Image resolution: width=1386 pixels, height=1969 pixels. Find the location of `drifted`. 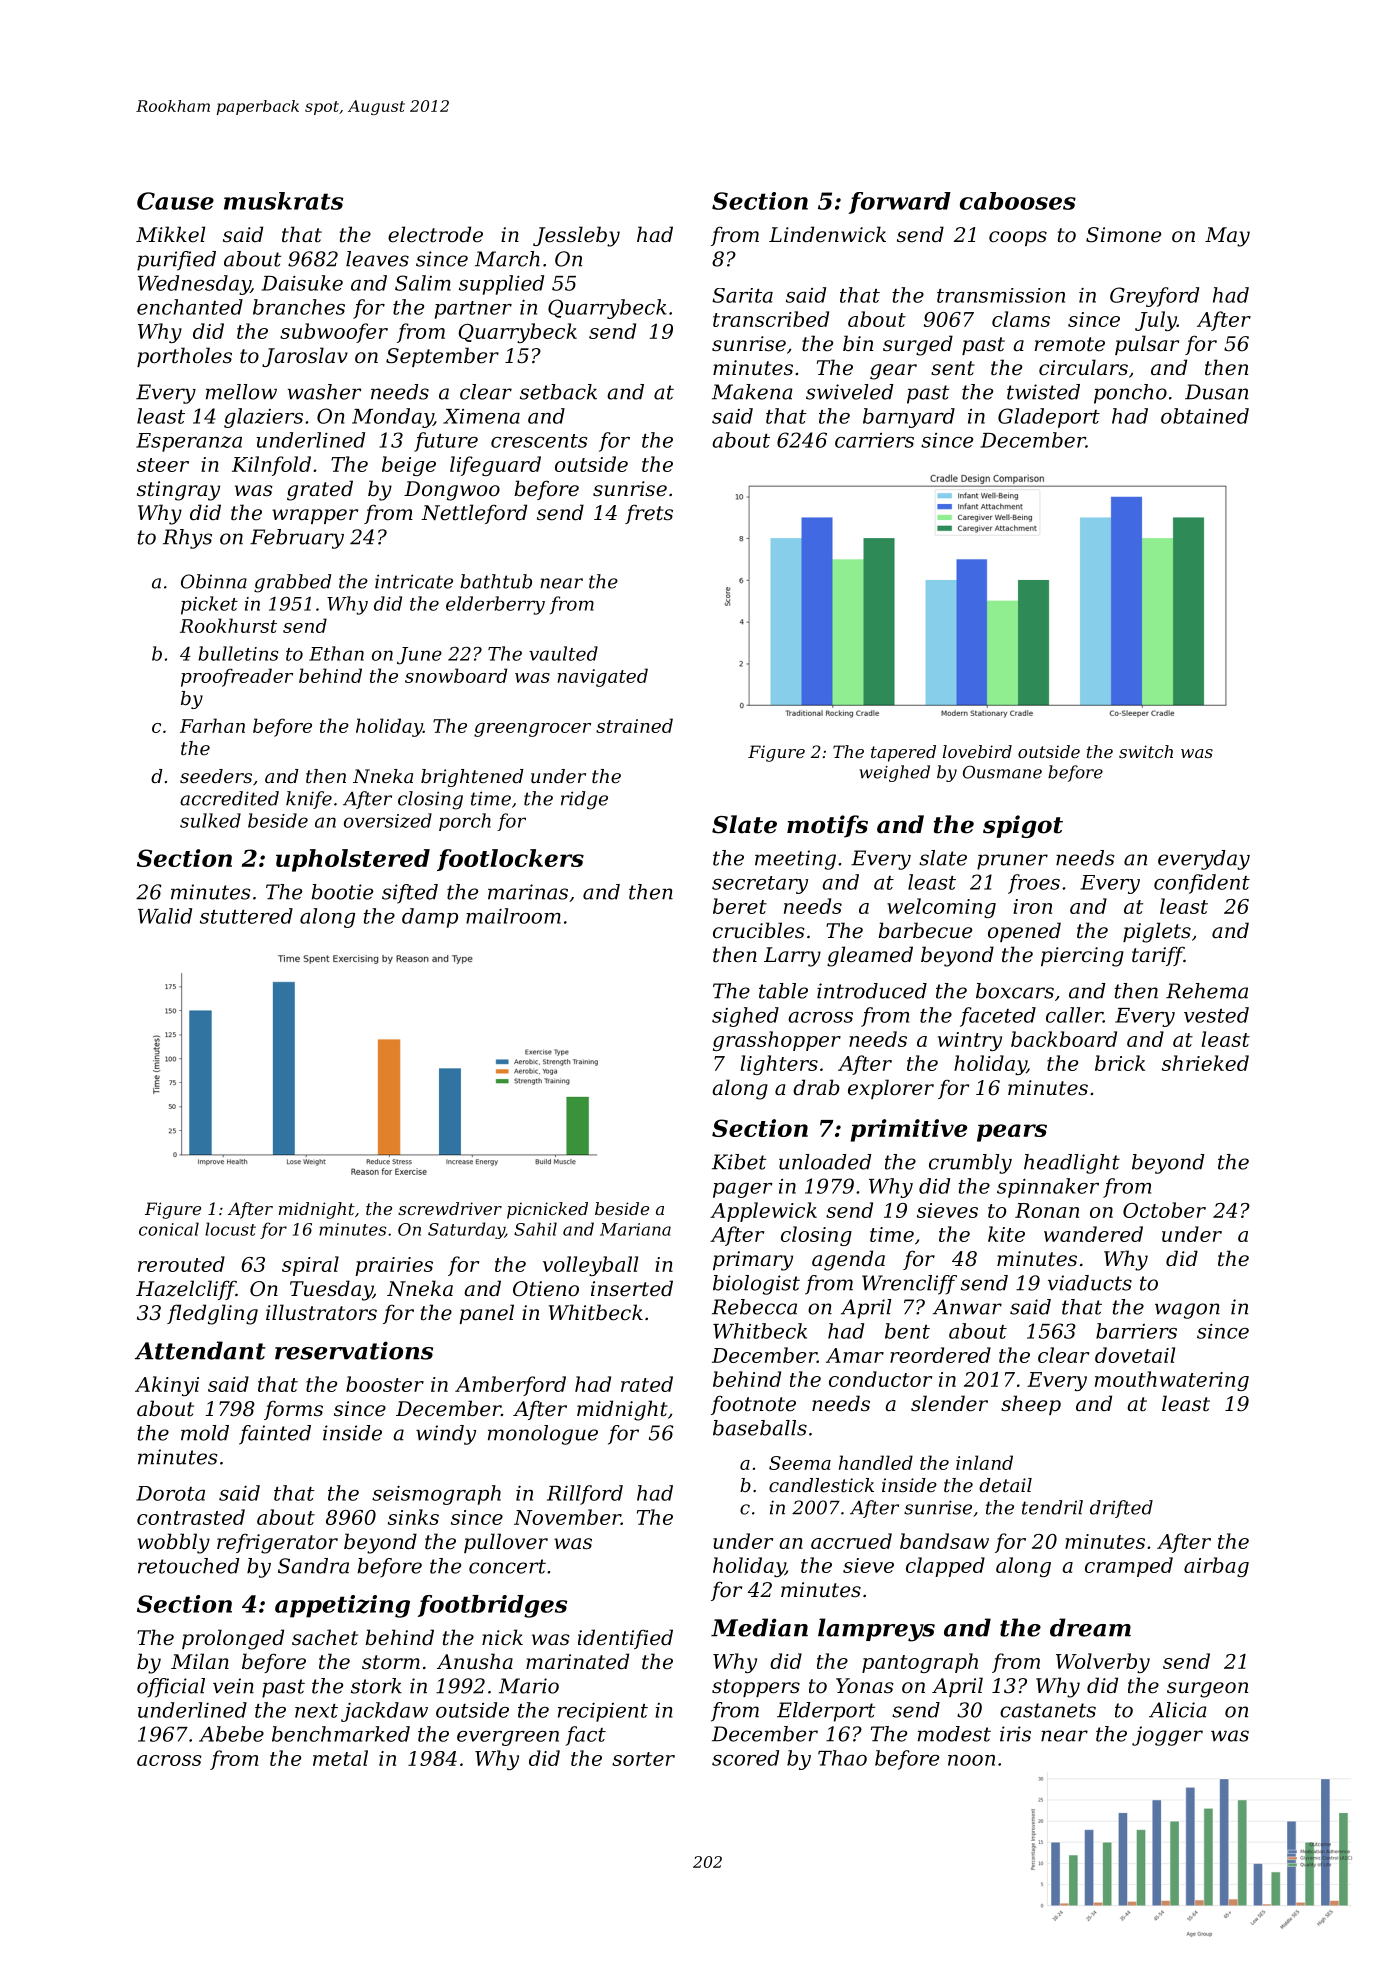

drifted is located at coordinates (1121, 1509).
